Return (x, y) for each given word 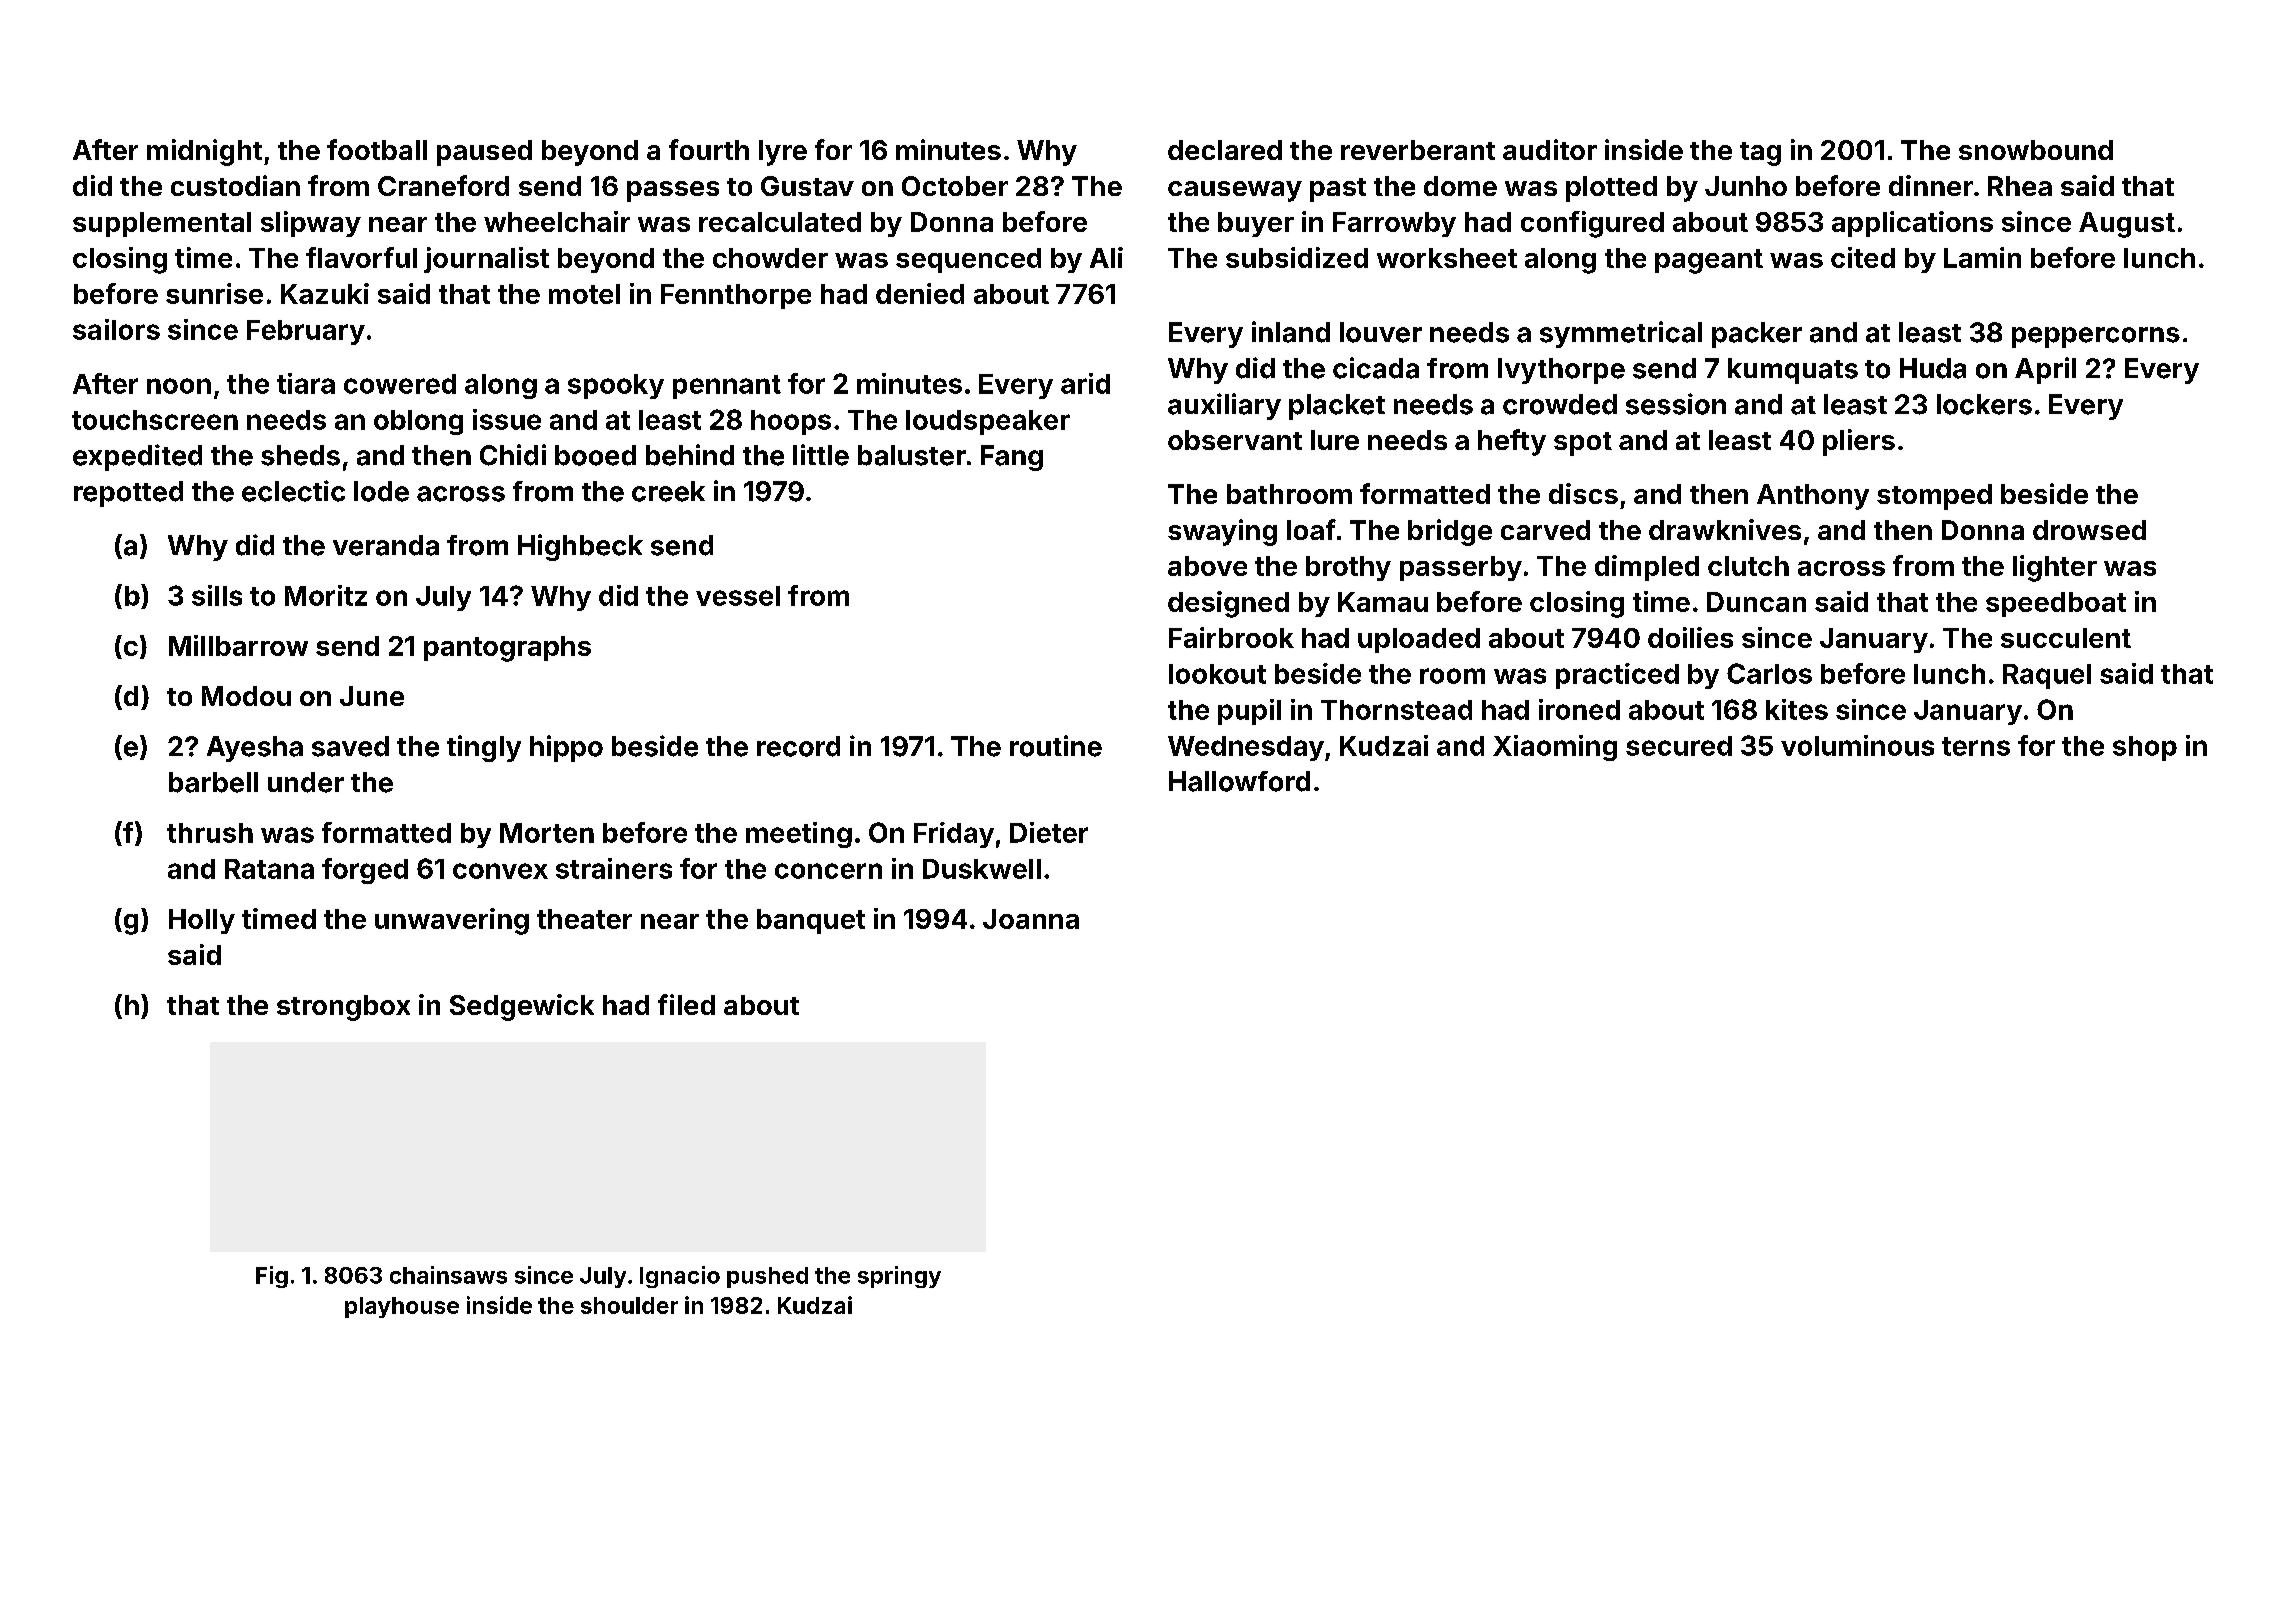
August (2127, 225)
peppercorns (2096, 337)
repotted (128, 494)
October (955, 186)
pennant (727, 387)
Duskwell (982, 869)
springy (899, 1277)
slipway (311, 224)
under (306, 782)
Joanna (1031, 919)
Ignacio (680, 1277)
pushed (767, 1277)
